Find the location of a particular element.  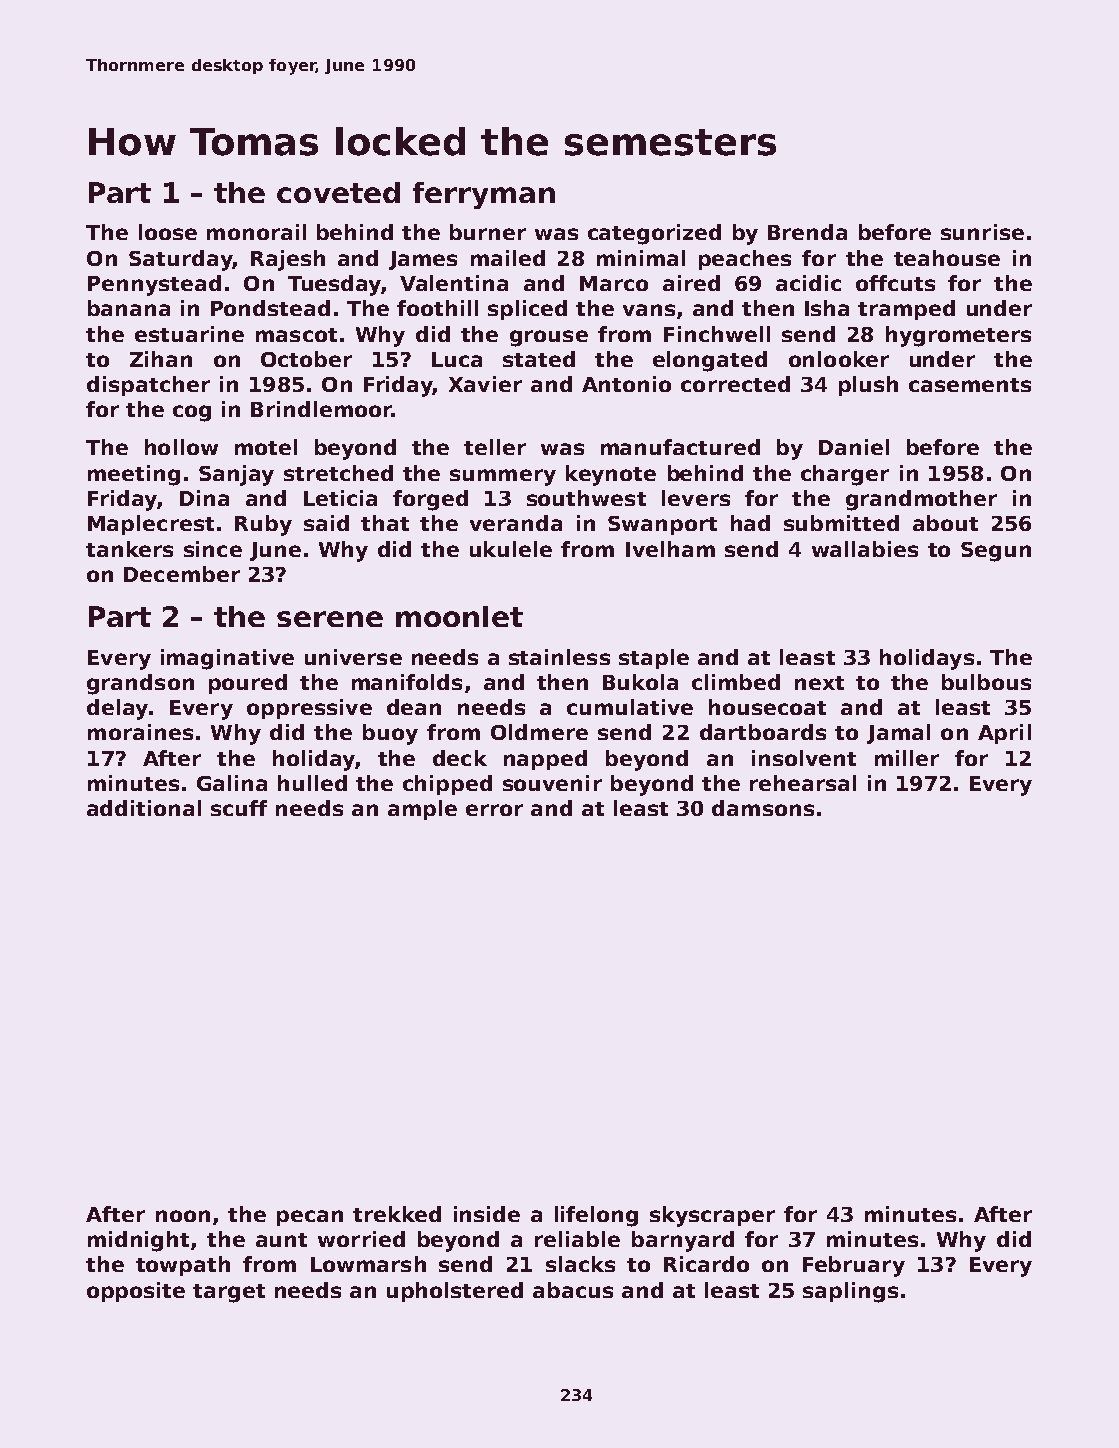

Brenda is located at coordinates (807, 232).
